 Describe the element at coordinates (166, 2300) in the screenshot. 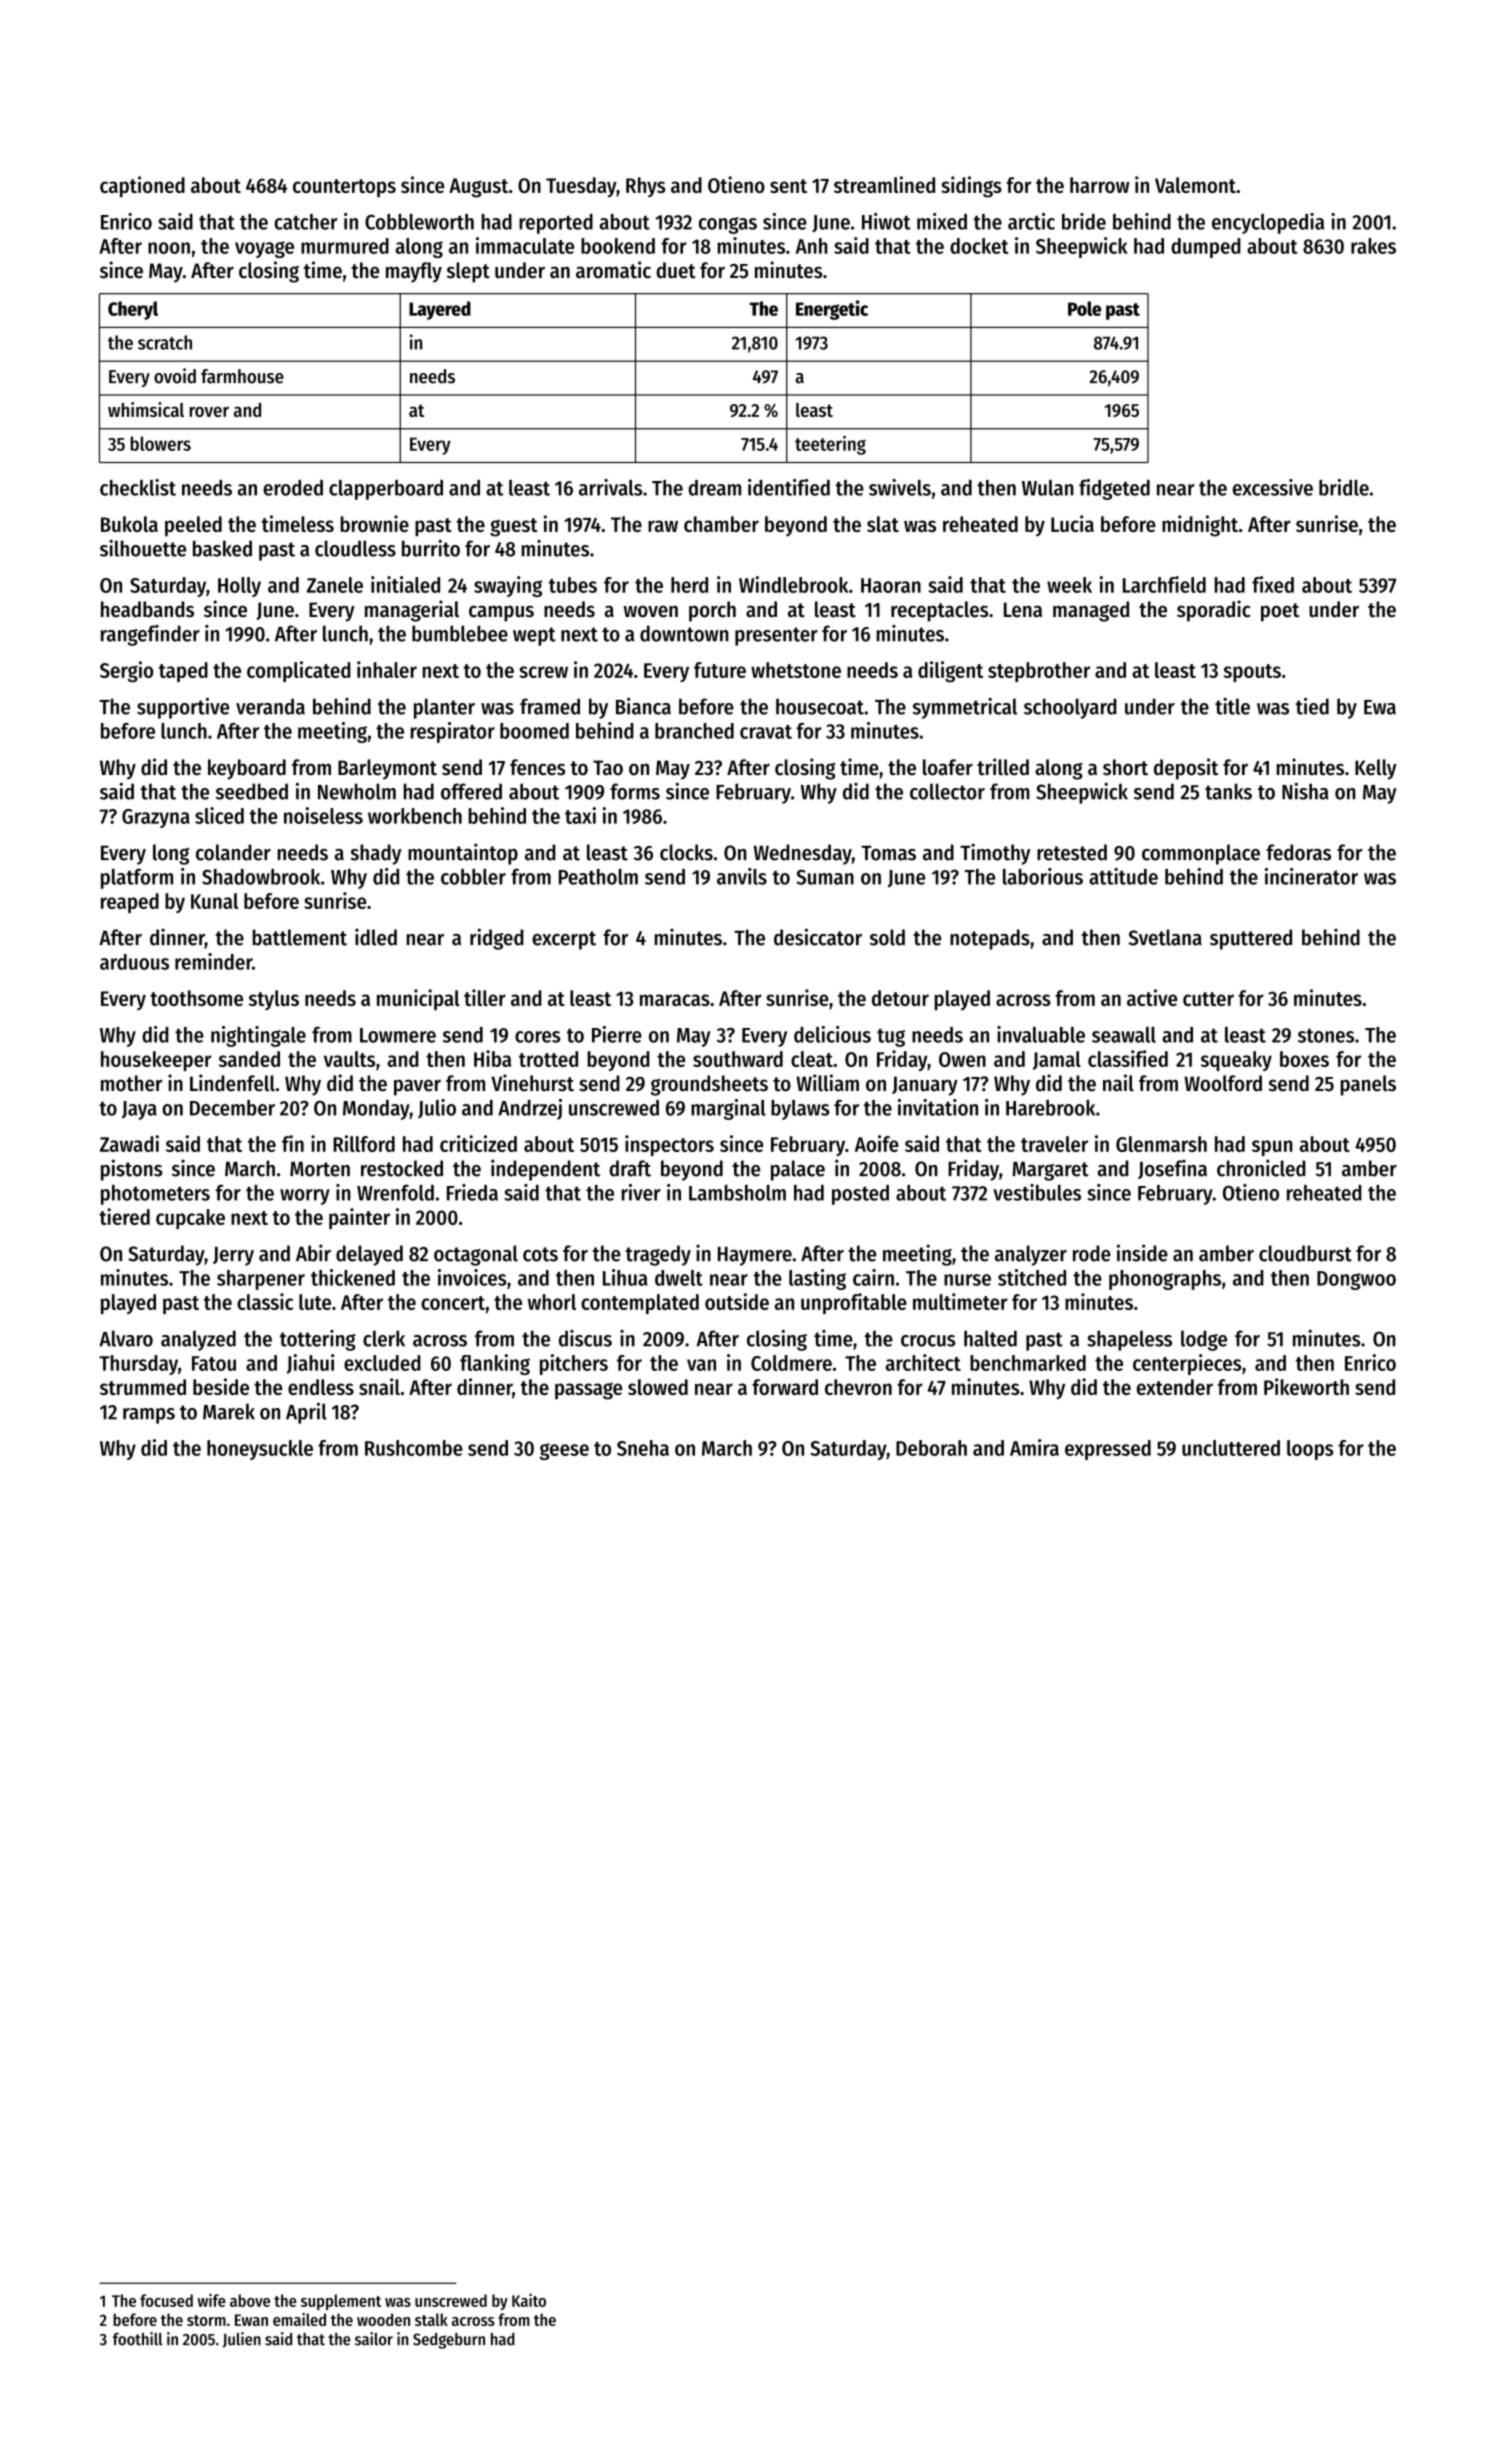

I see `focused` at that location.
